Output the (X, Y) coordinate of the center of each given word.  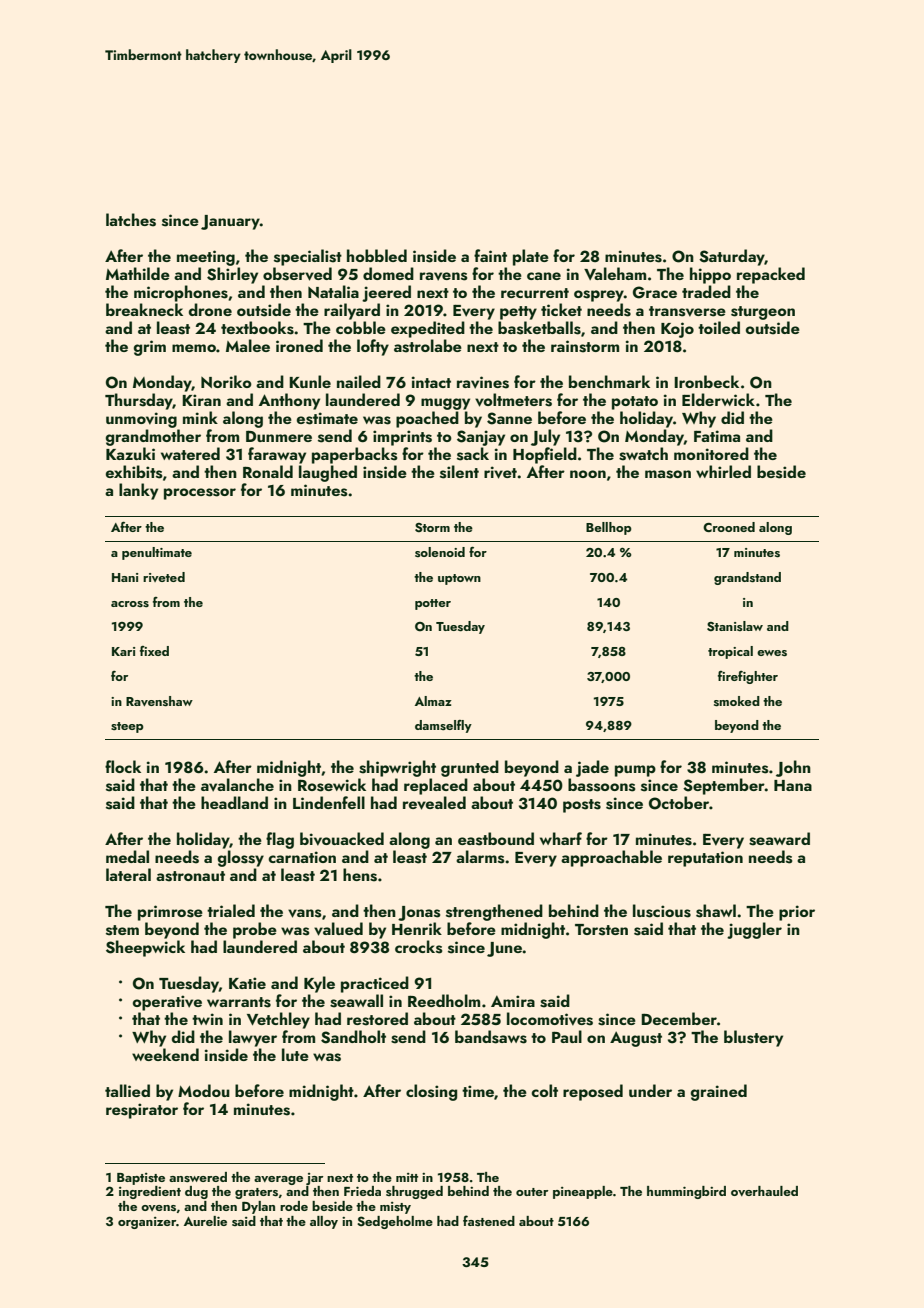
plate (531, 257)
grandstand (747, 578)
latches (131, 220)
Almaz (433, 701)
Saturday (732, 257)
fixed (154, 651)
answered (198, 1177)
